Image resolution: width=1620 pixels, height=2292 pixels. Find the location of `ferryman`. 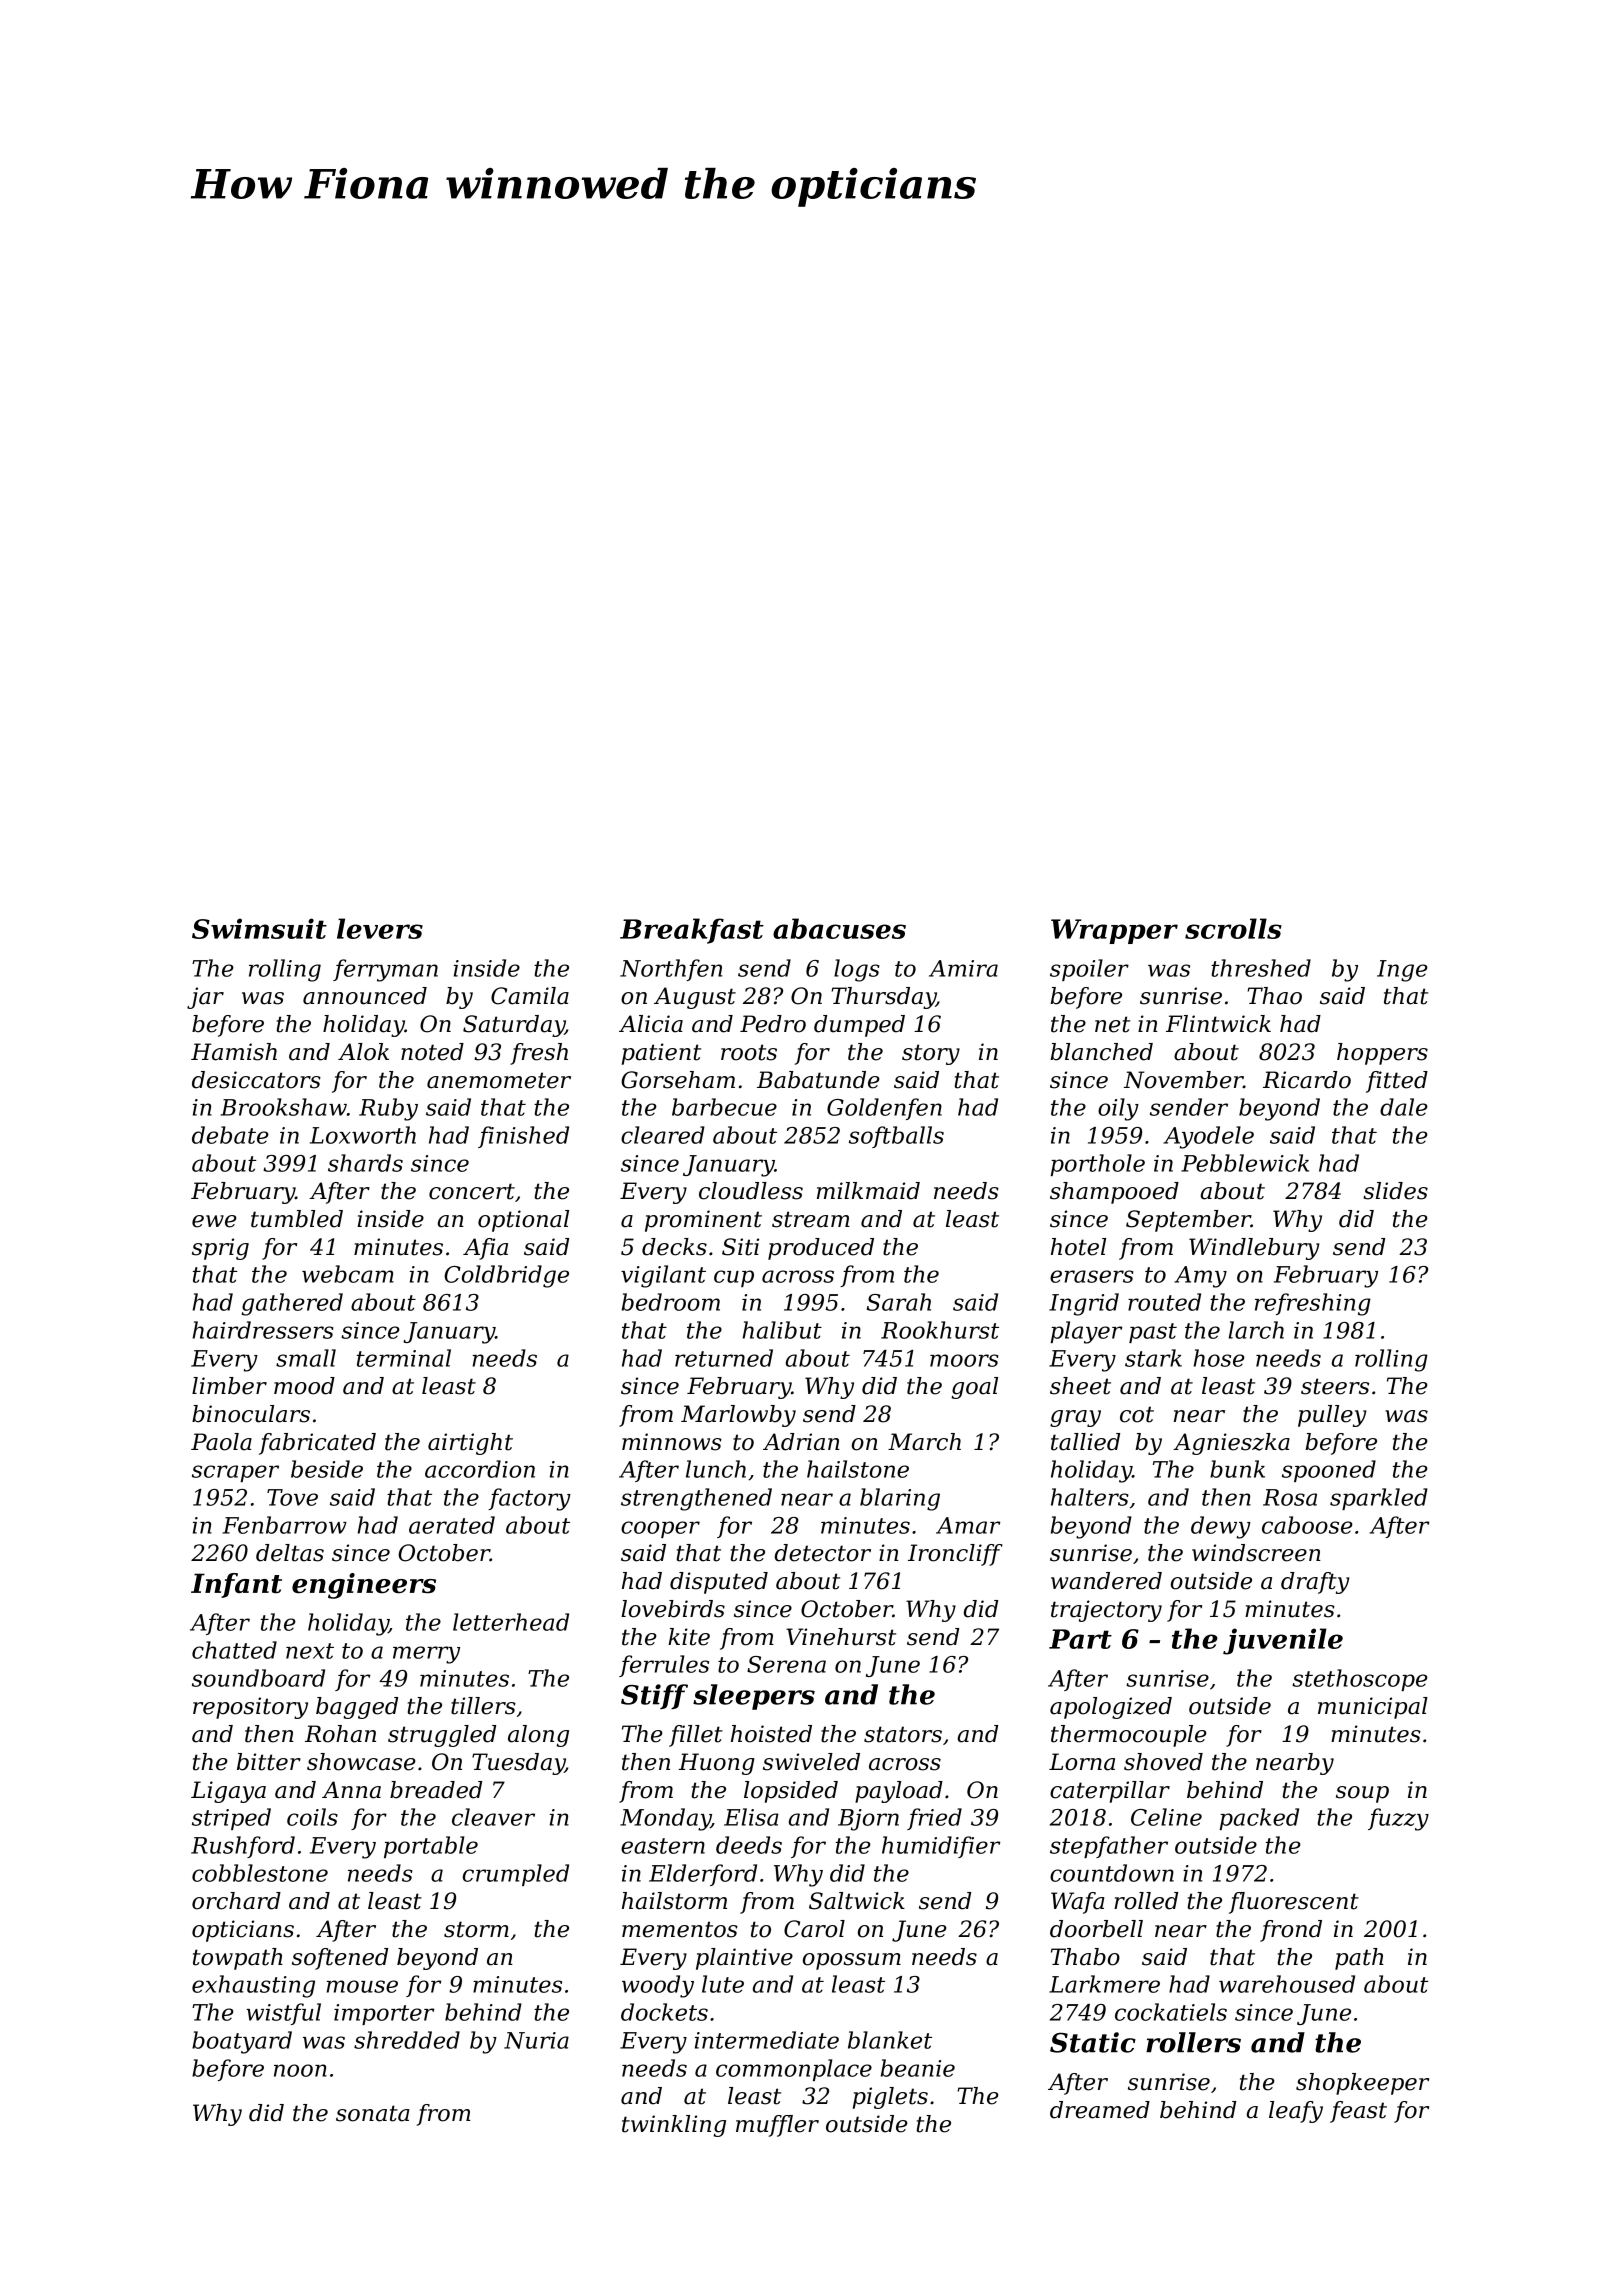

ferryman is located at coordinates (385, 970).
